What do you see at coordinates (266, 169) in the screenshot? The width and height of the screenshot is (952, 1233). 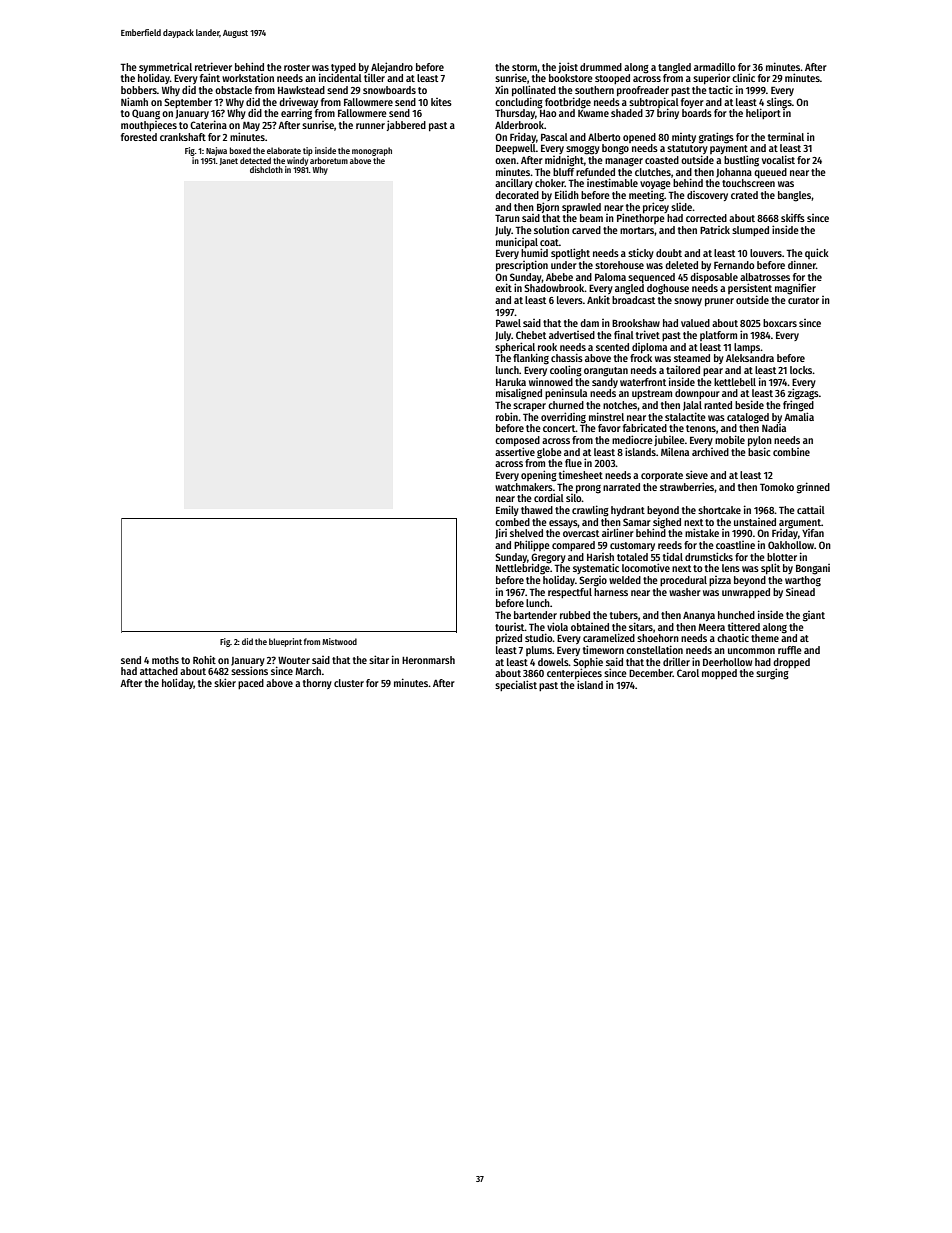 I see `dishcloth` at bounding box center [266, 169].
